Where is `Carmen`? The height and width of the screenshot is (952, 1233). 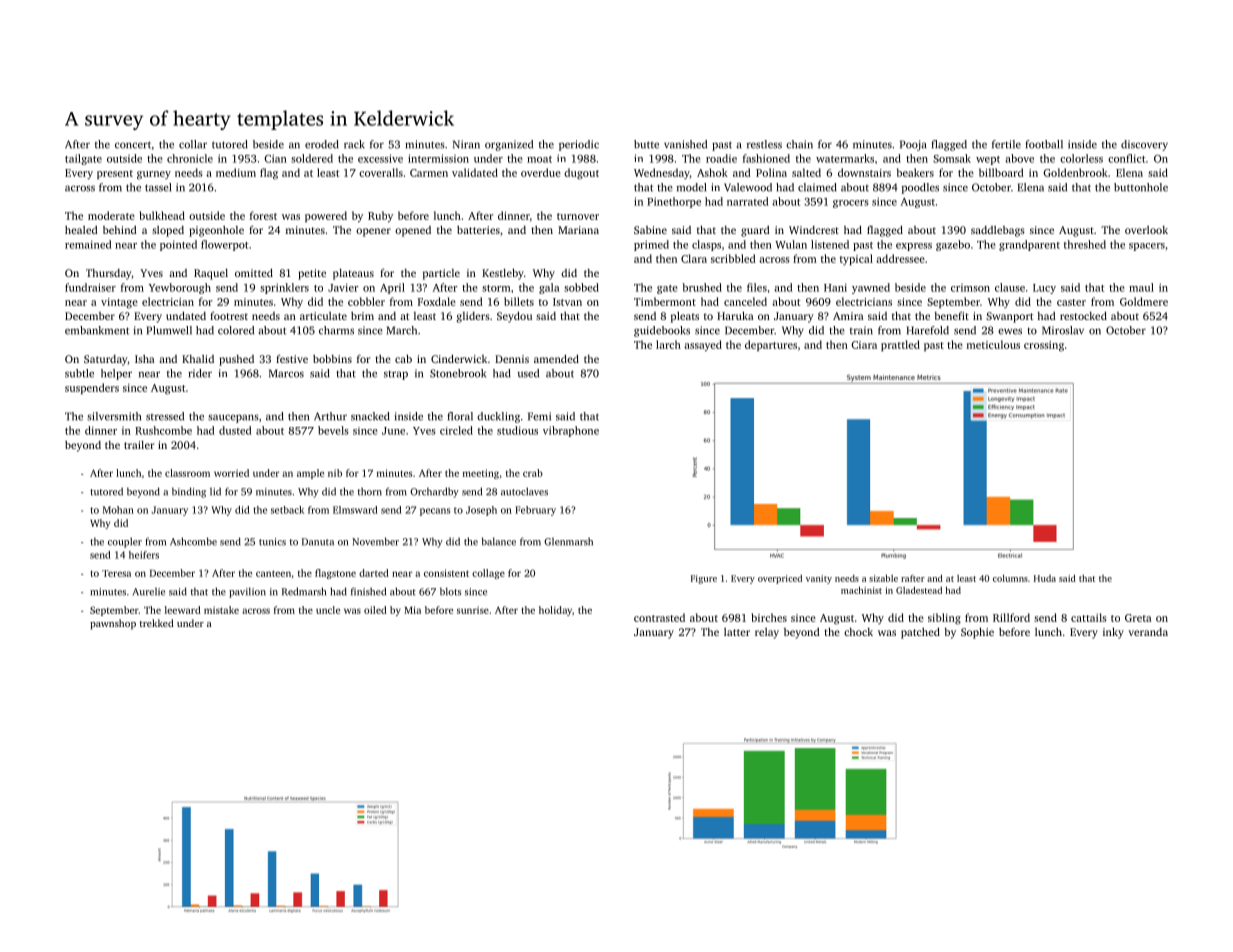 Carmen is located at coordinates (429, 173).
